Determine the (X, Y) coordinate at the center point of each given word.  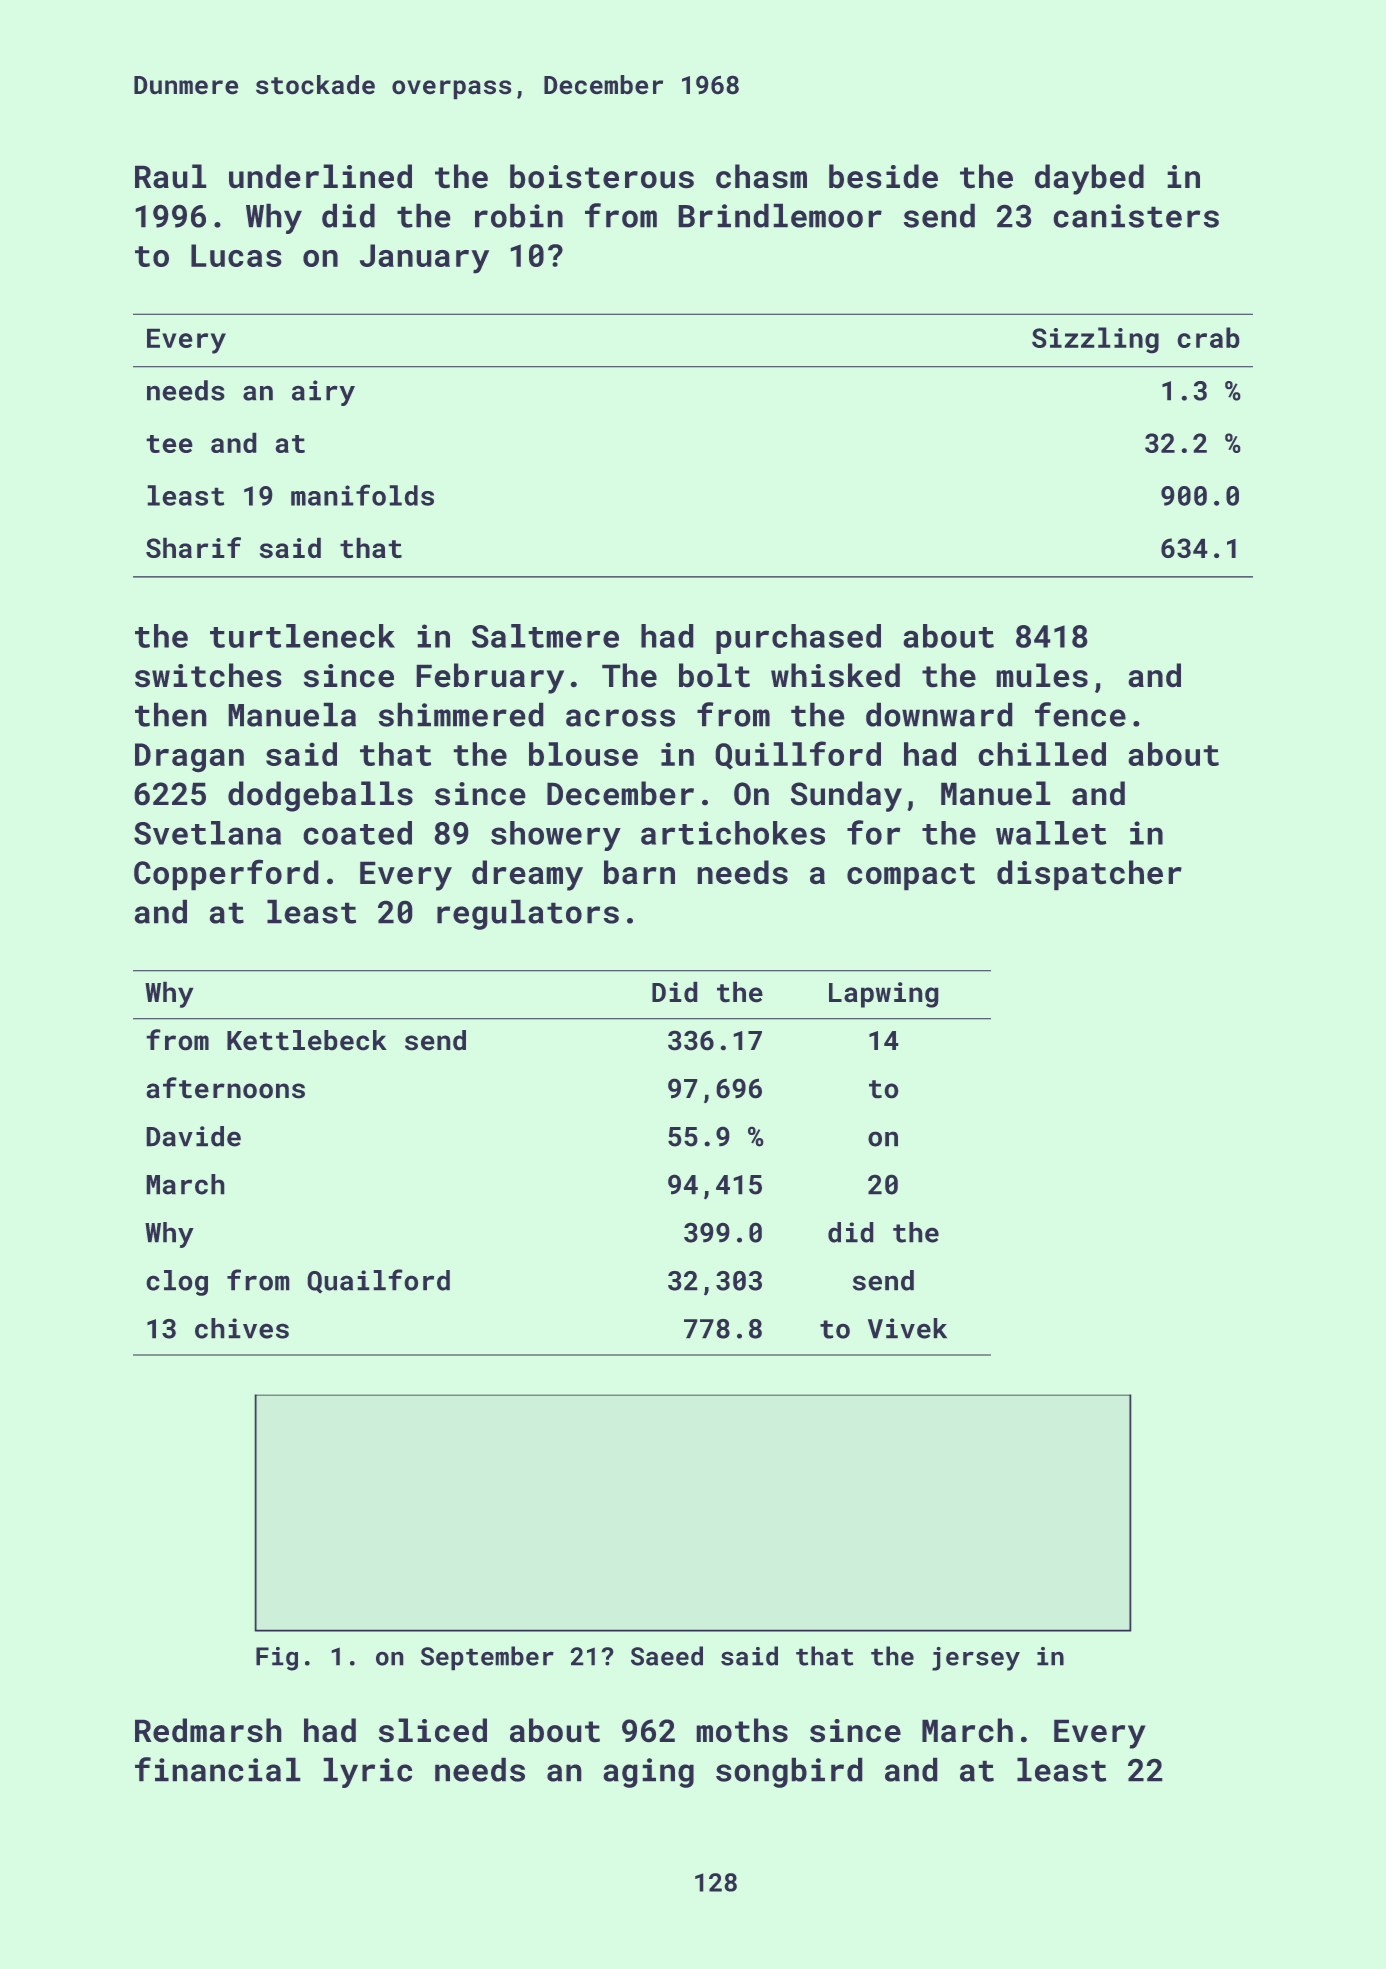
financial (218, 1769)
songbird (789, 1772)
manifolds (362, 495)
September (487, 1658)
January (424, 259)
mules (1042, 675)
